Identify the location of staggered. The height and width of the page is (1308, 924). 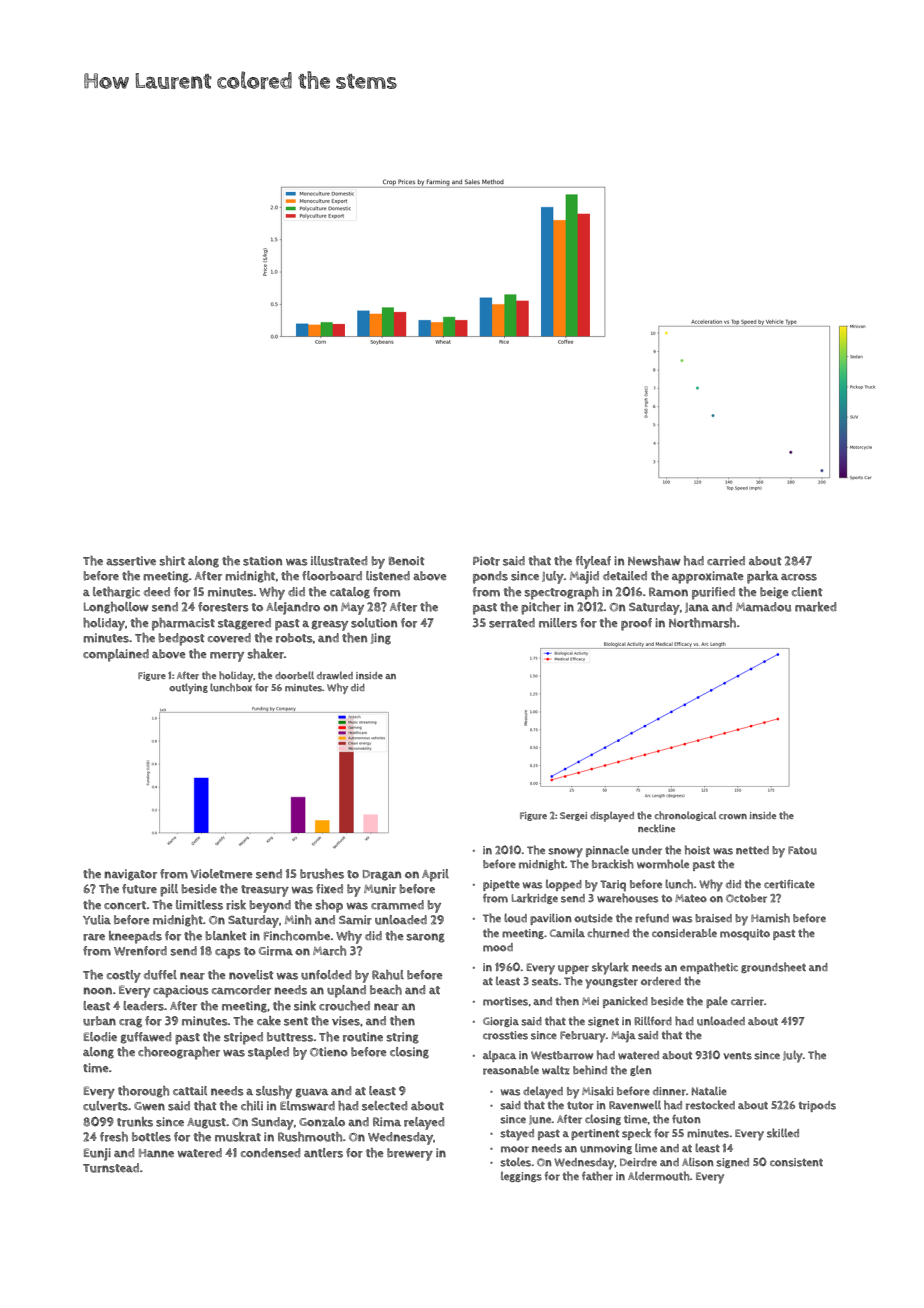
(244, 624).
